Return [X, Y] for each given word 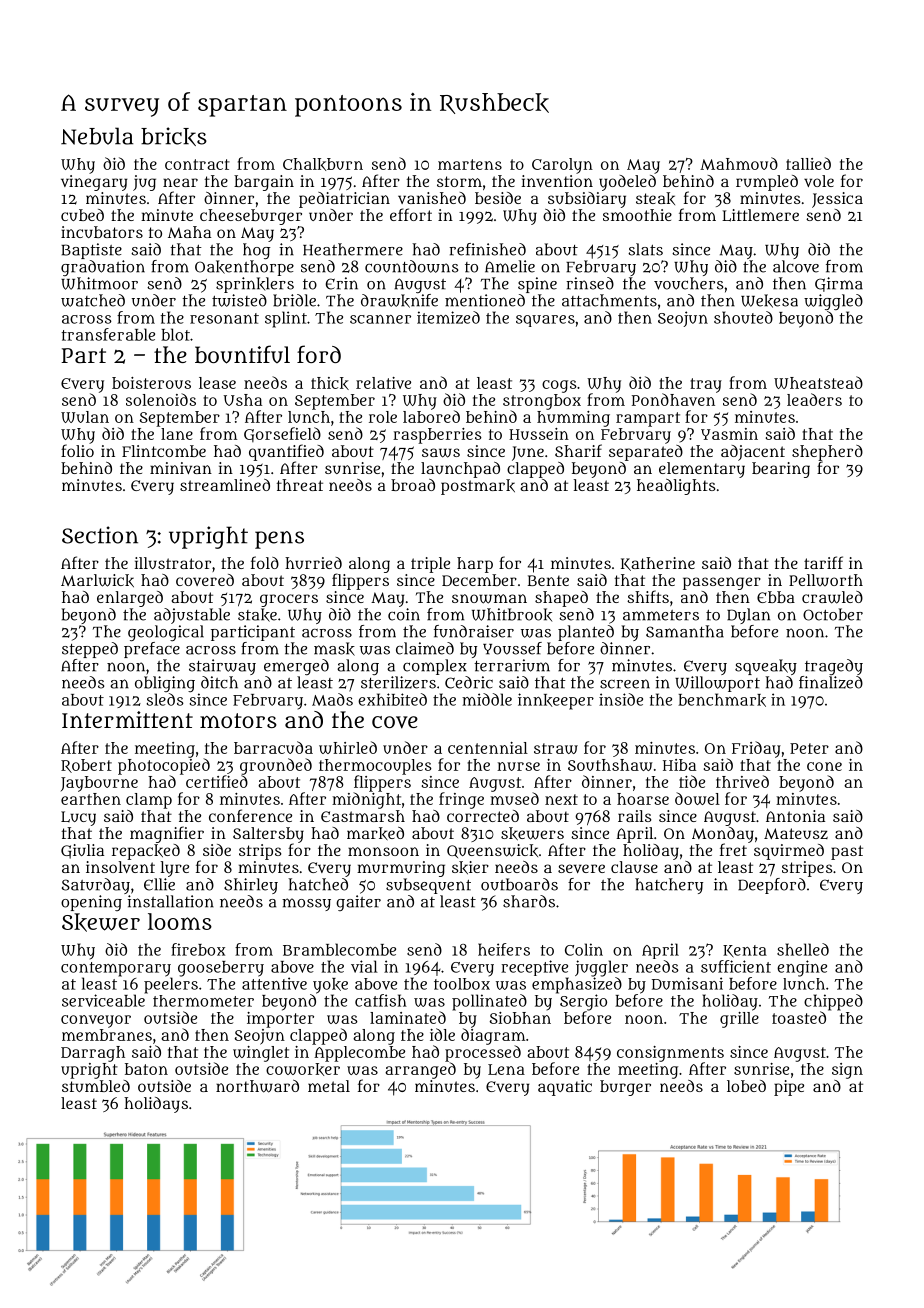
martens [470, 164]
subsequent [428, 886]
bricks [174, 136]
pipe [789, 1088]
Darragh [93, 1054]
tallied [808, 163]
